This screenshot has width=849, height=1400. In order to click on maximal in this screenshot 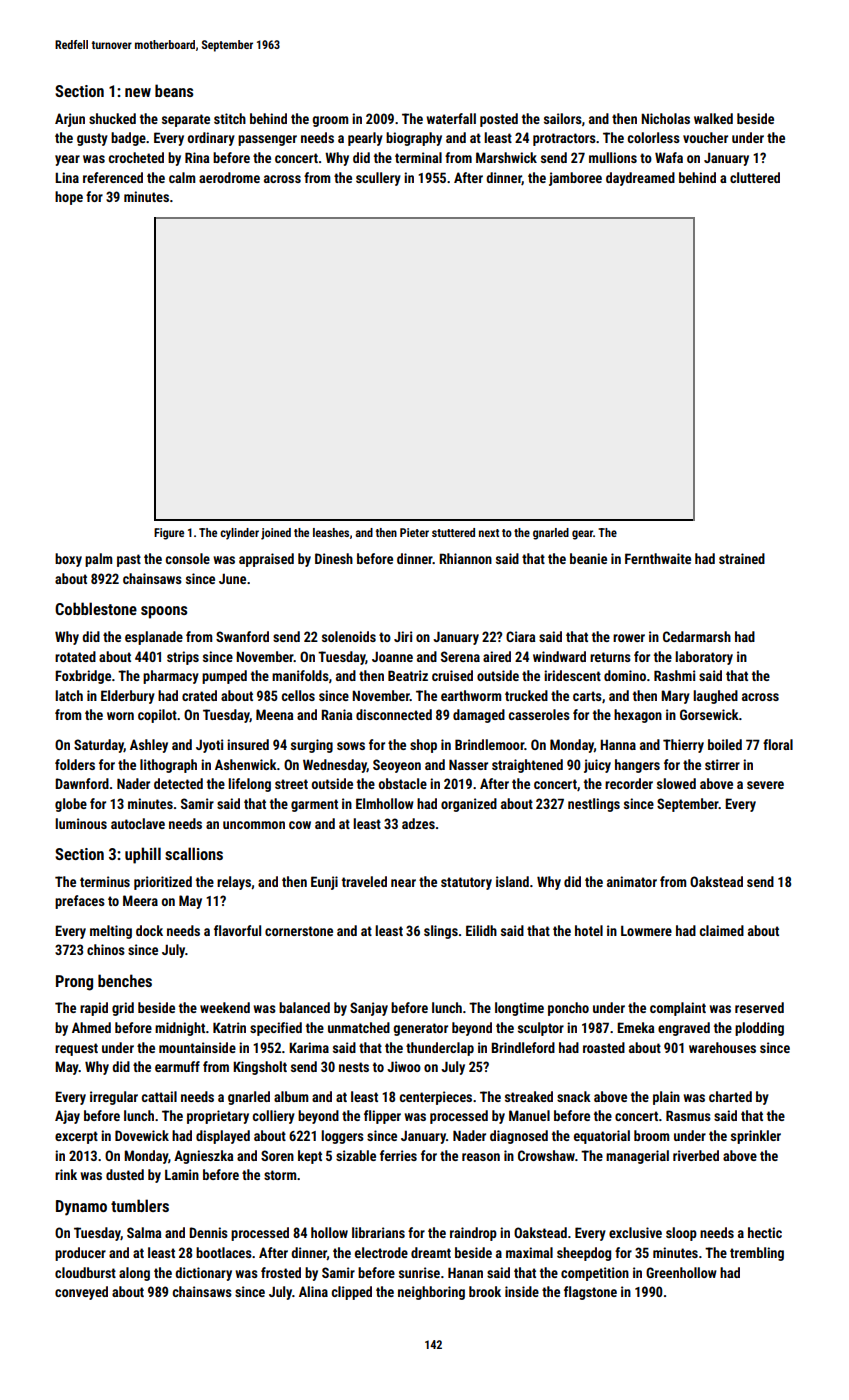, I will do `click(529, 1252)`.
